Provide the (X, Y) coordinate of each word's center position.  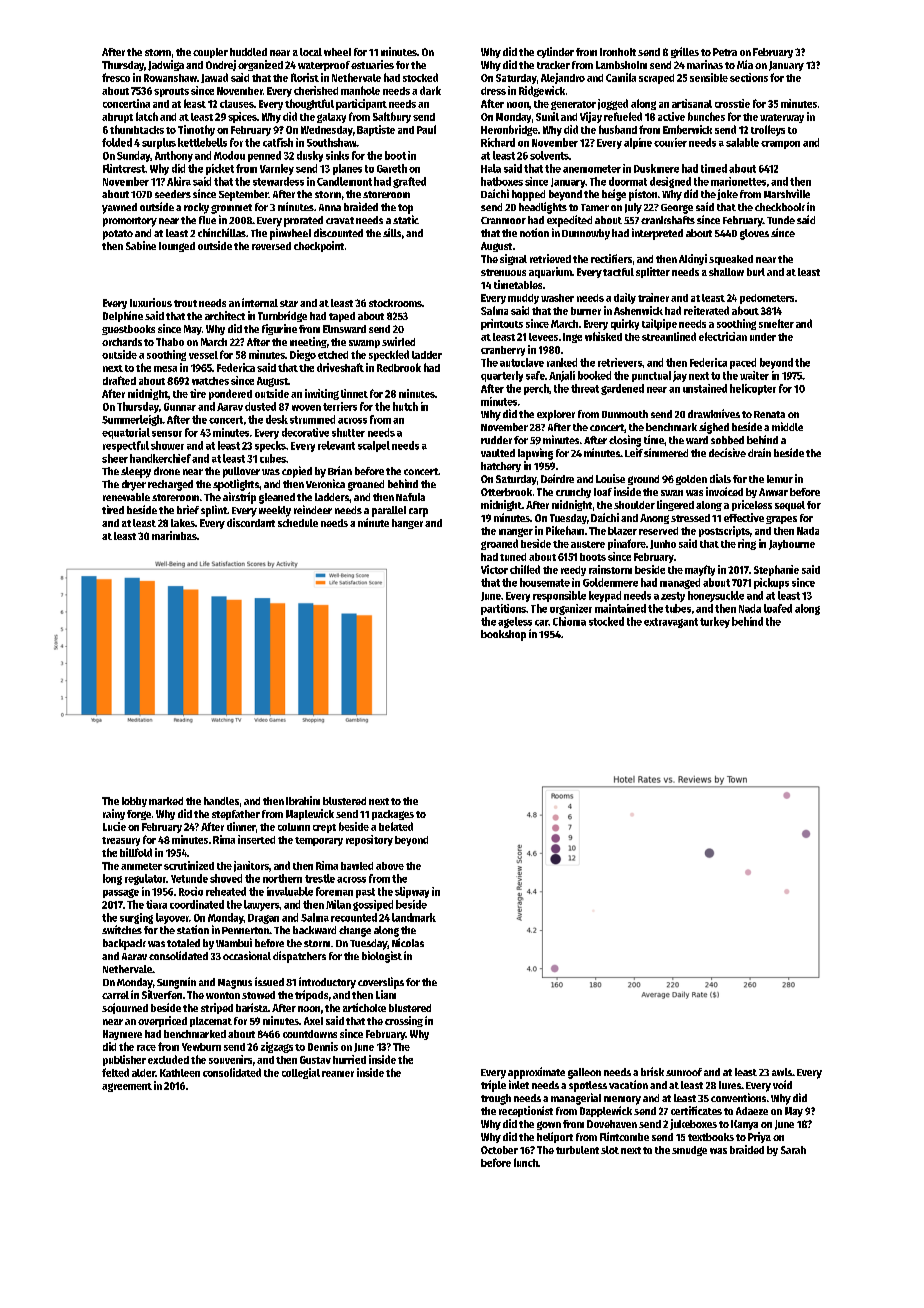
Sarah (793, 1150)
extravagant (671, 623)
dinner (241, 826)
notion (534, 232)
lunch (526, 1162)
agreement (127, 1087)
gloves (754, 234)
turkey (715, 622)
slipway (412, 892)
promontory (130, 222)
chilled (525, 569)
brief (188, 509)
